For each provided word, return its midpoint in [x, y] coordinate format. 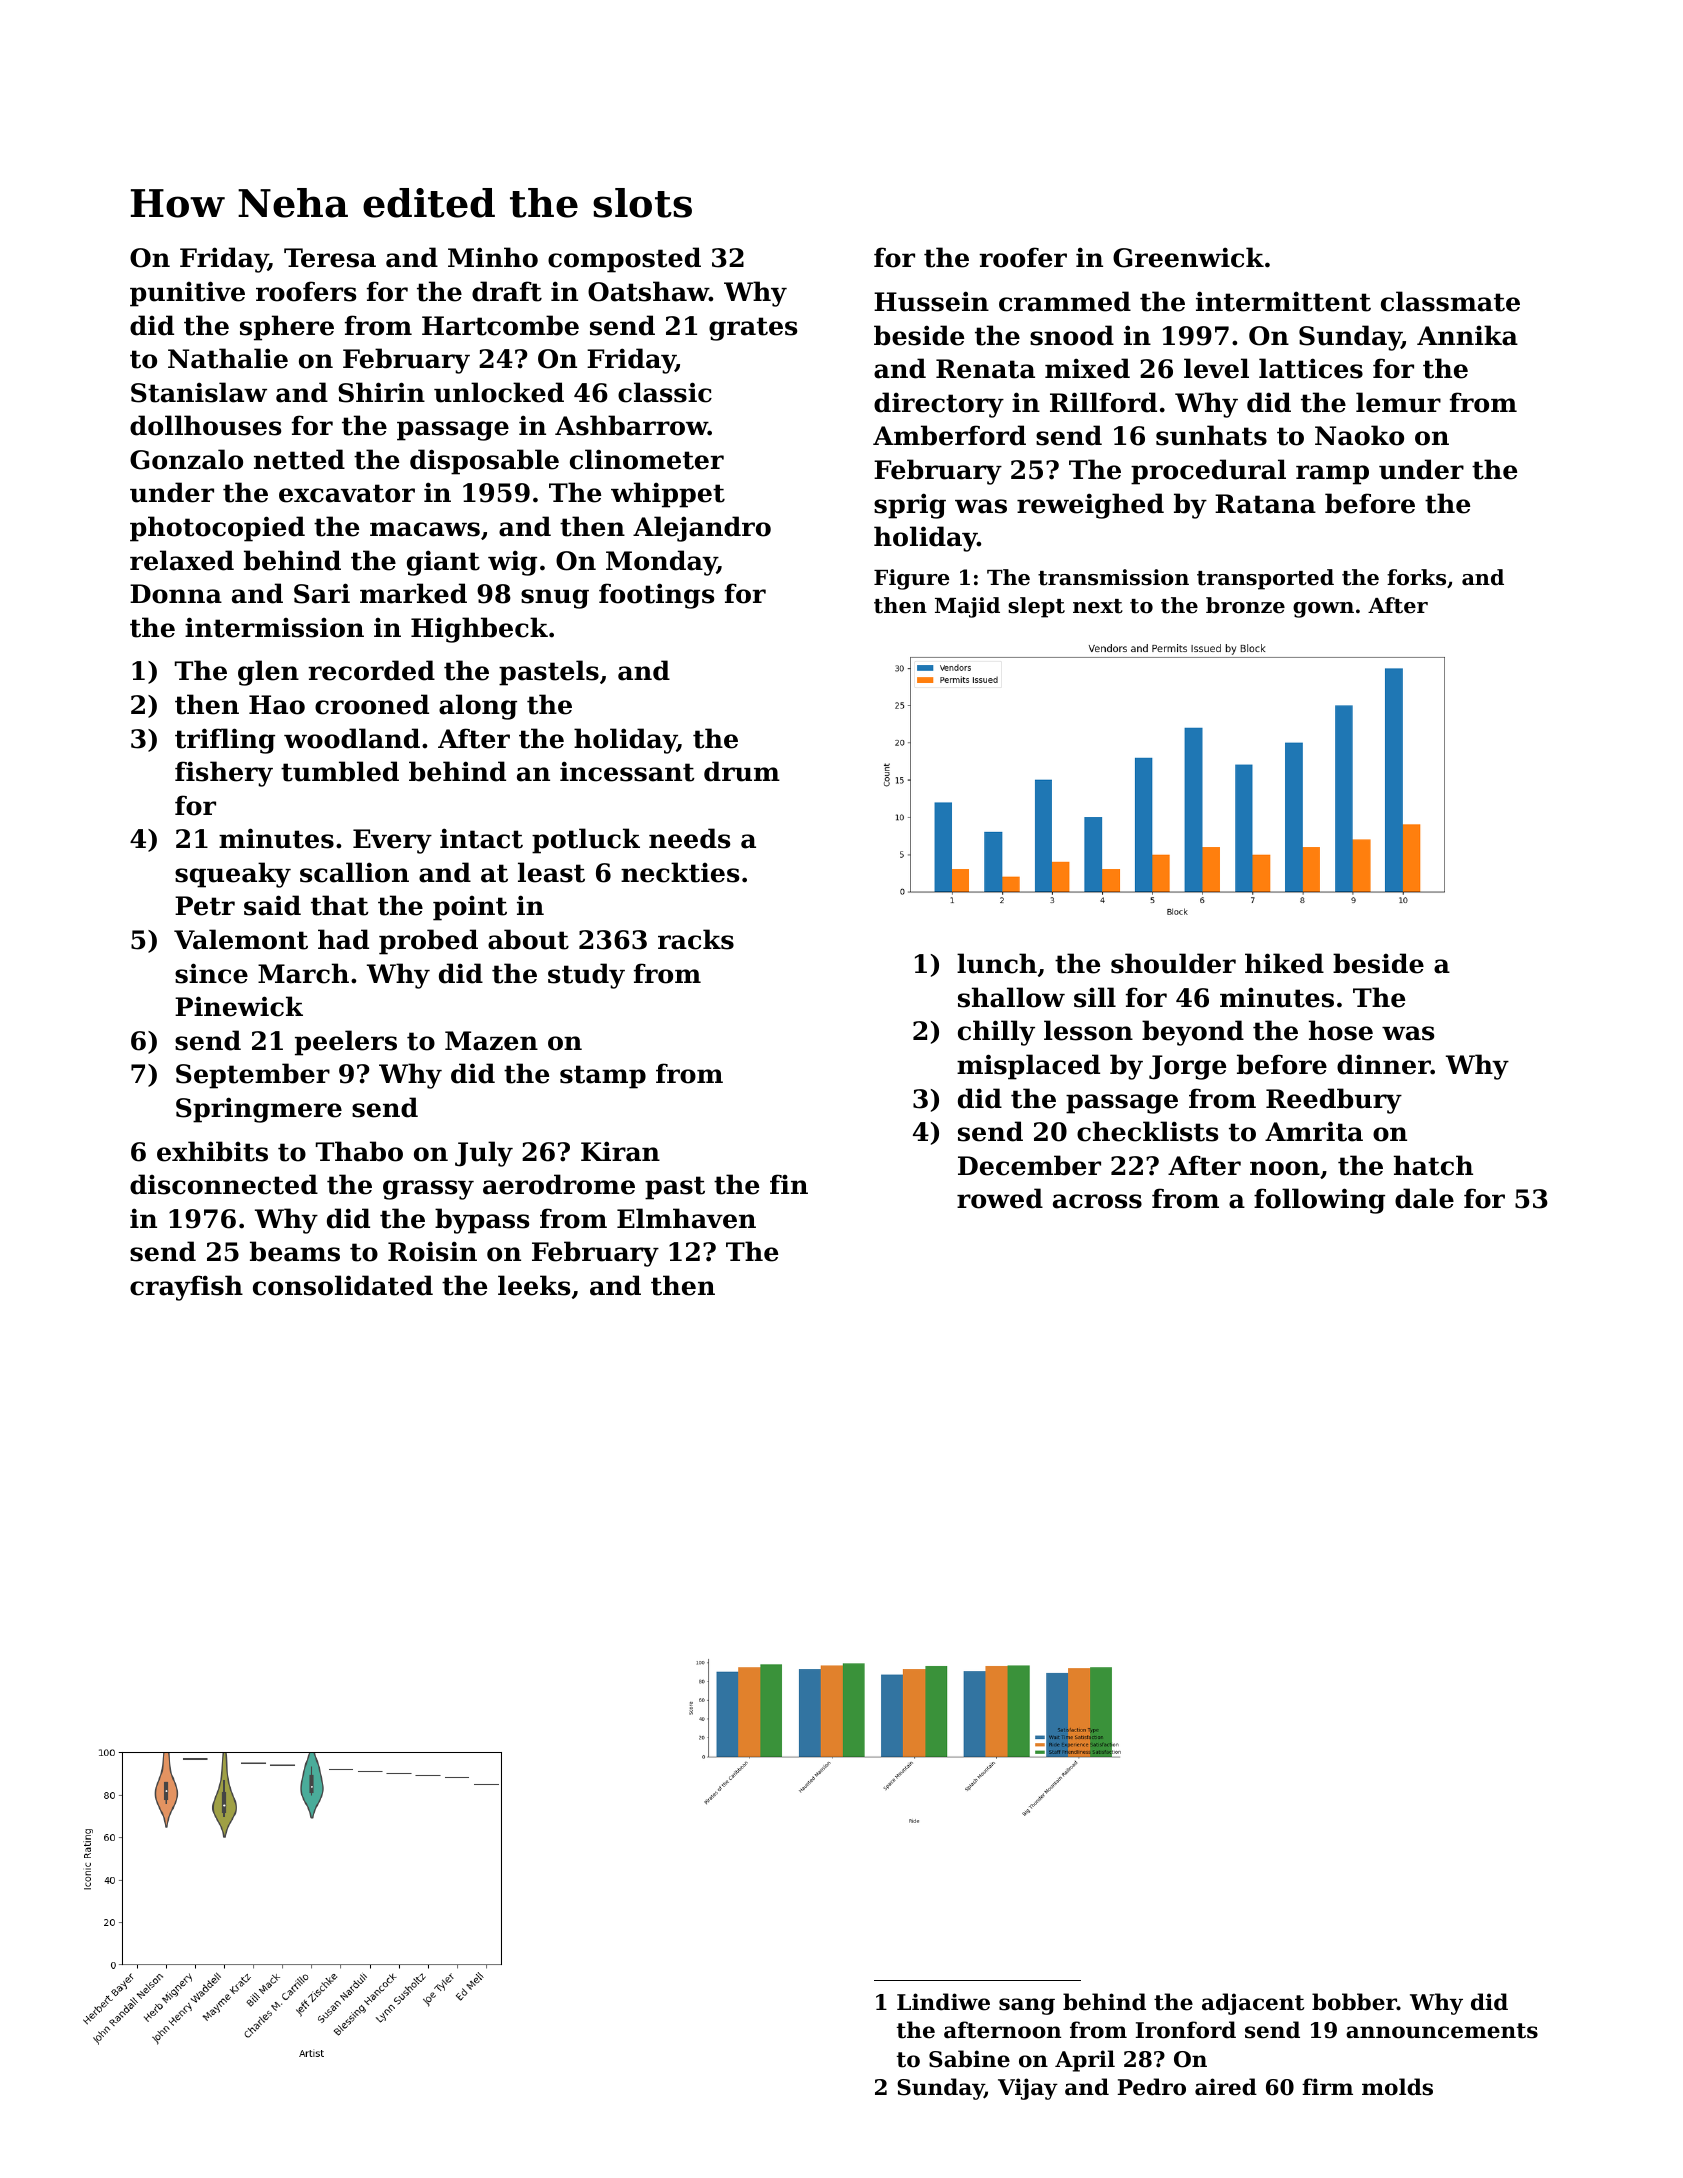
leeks [534, 1285]
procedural [1208, 472]
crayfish [186, 1288]
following [1319, 1201]
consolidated [343, 1285]
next [1098, 606]
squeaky [233, 875]
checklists [1147, 1131]
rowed [1000, 1198]
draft [507, 291]
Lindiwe [943, 2002]
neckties [680, 872]
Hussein [931, 301]
